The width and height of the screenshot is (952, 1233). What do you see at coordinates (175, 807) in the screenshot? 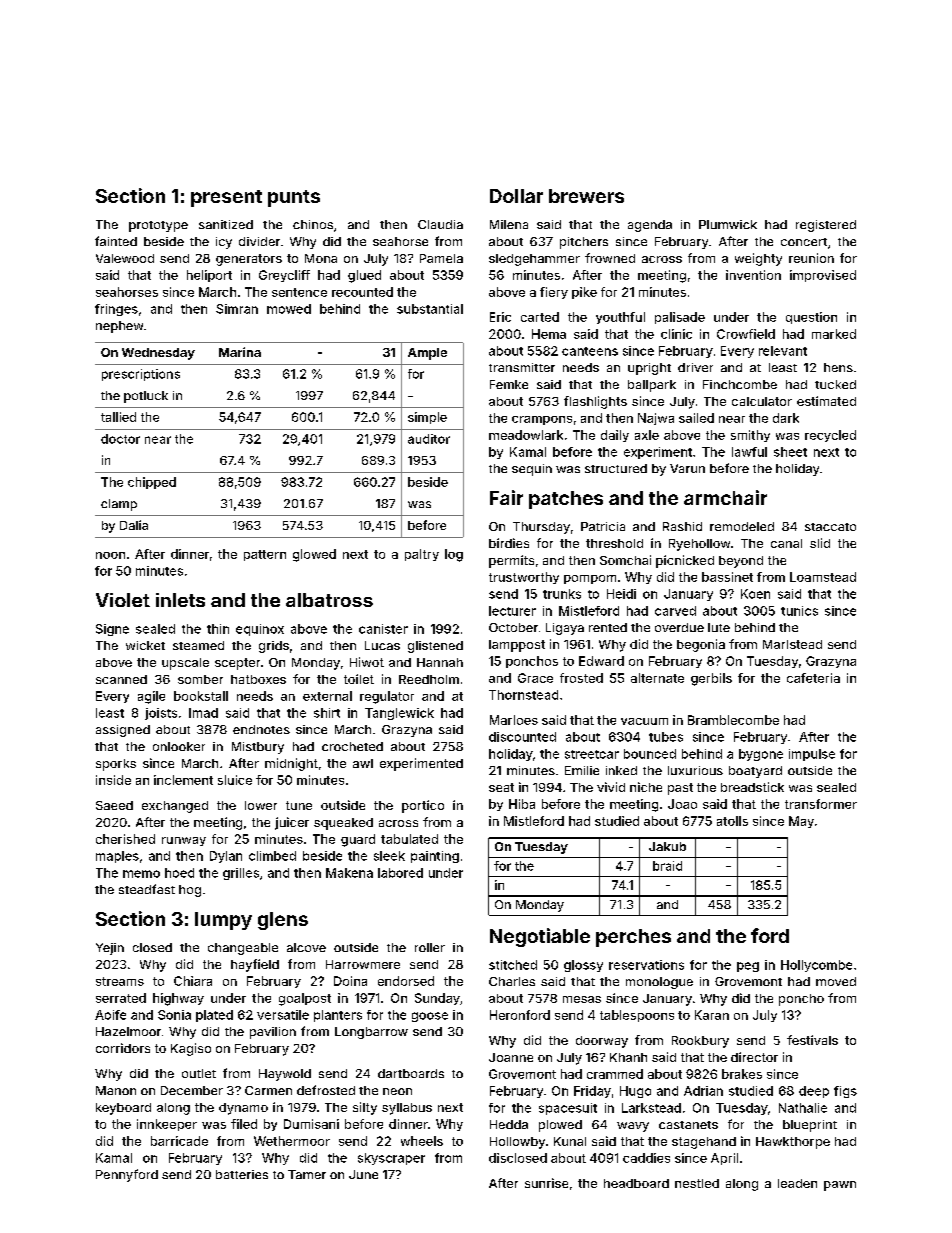
I see `exchanged` at bounding box center [175, 807].
